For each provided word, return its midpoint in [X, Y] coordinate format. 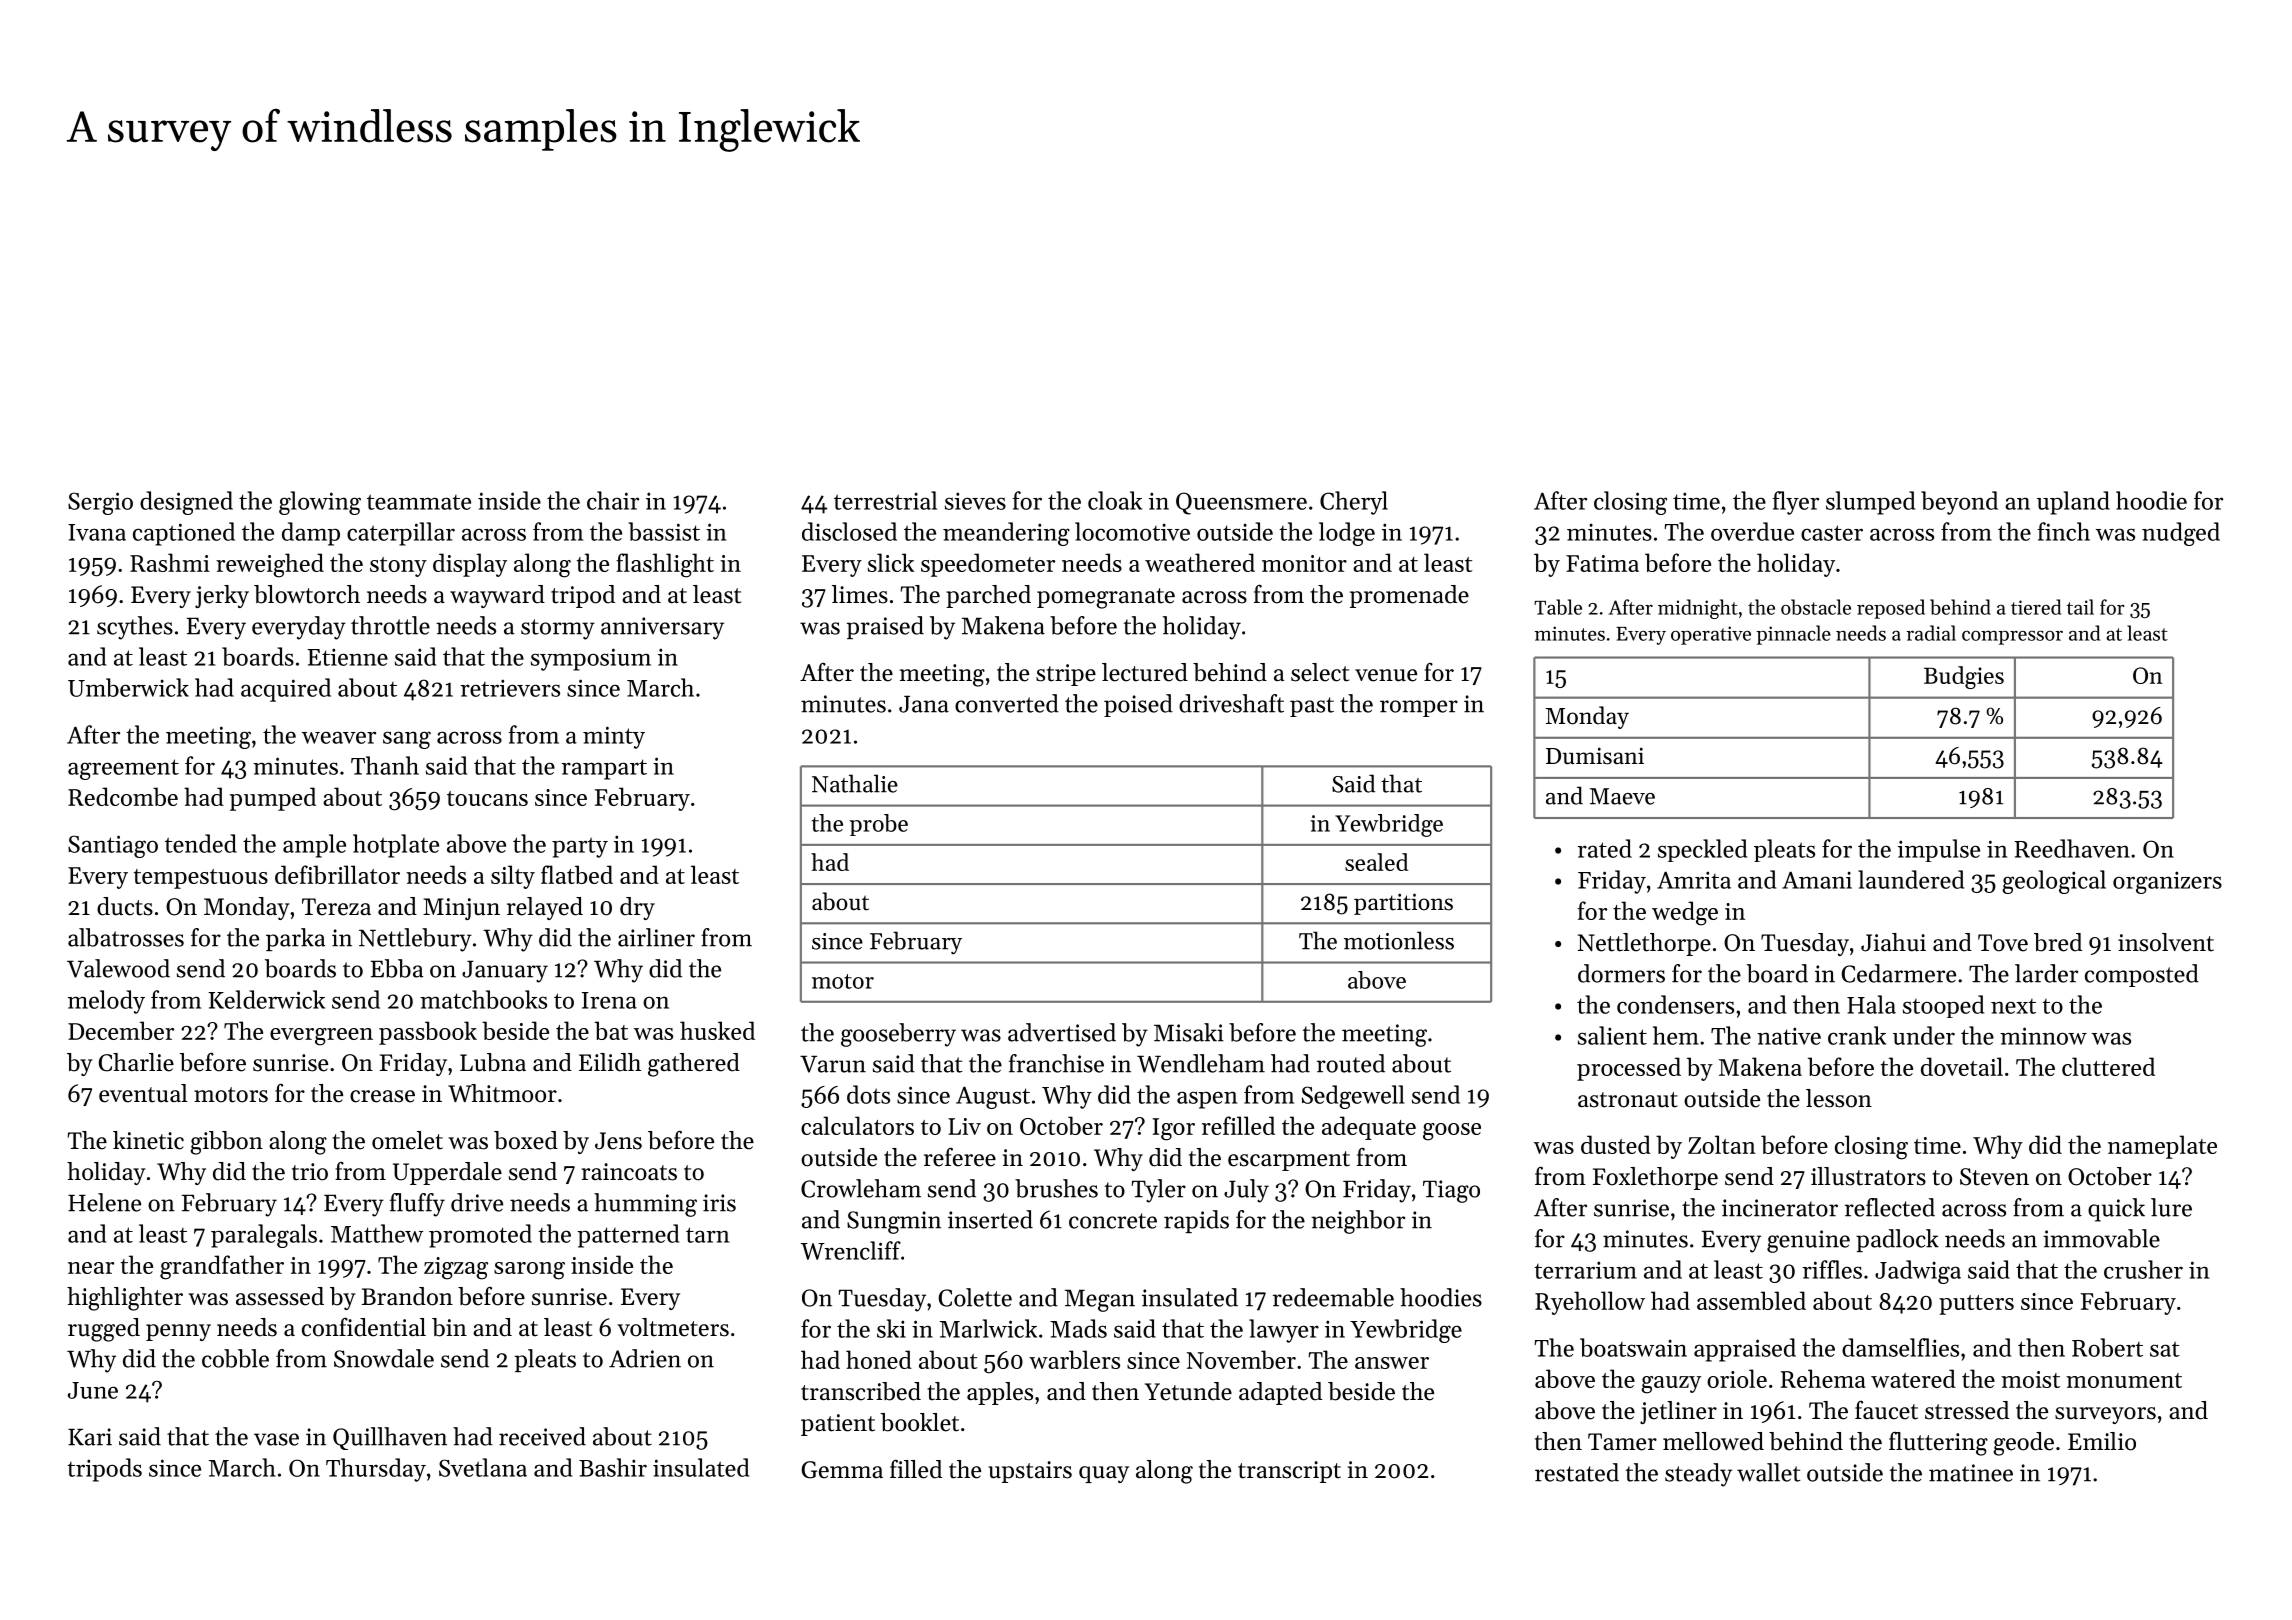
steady [1698, 1475]
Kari [90, 1437]
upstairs [1030, 1472]
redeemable [1333, 1297]
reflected [1890, 1207]
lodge [1347, 534]
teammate [419, 502]
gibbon [226, 1143]
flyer [1796, 503]
